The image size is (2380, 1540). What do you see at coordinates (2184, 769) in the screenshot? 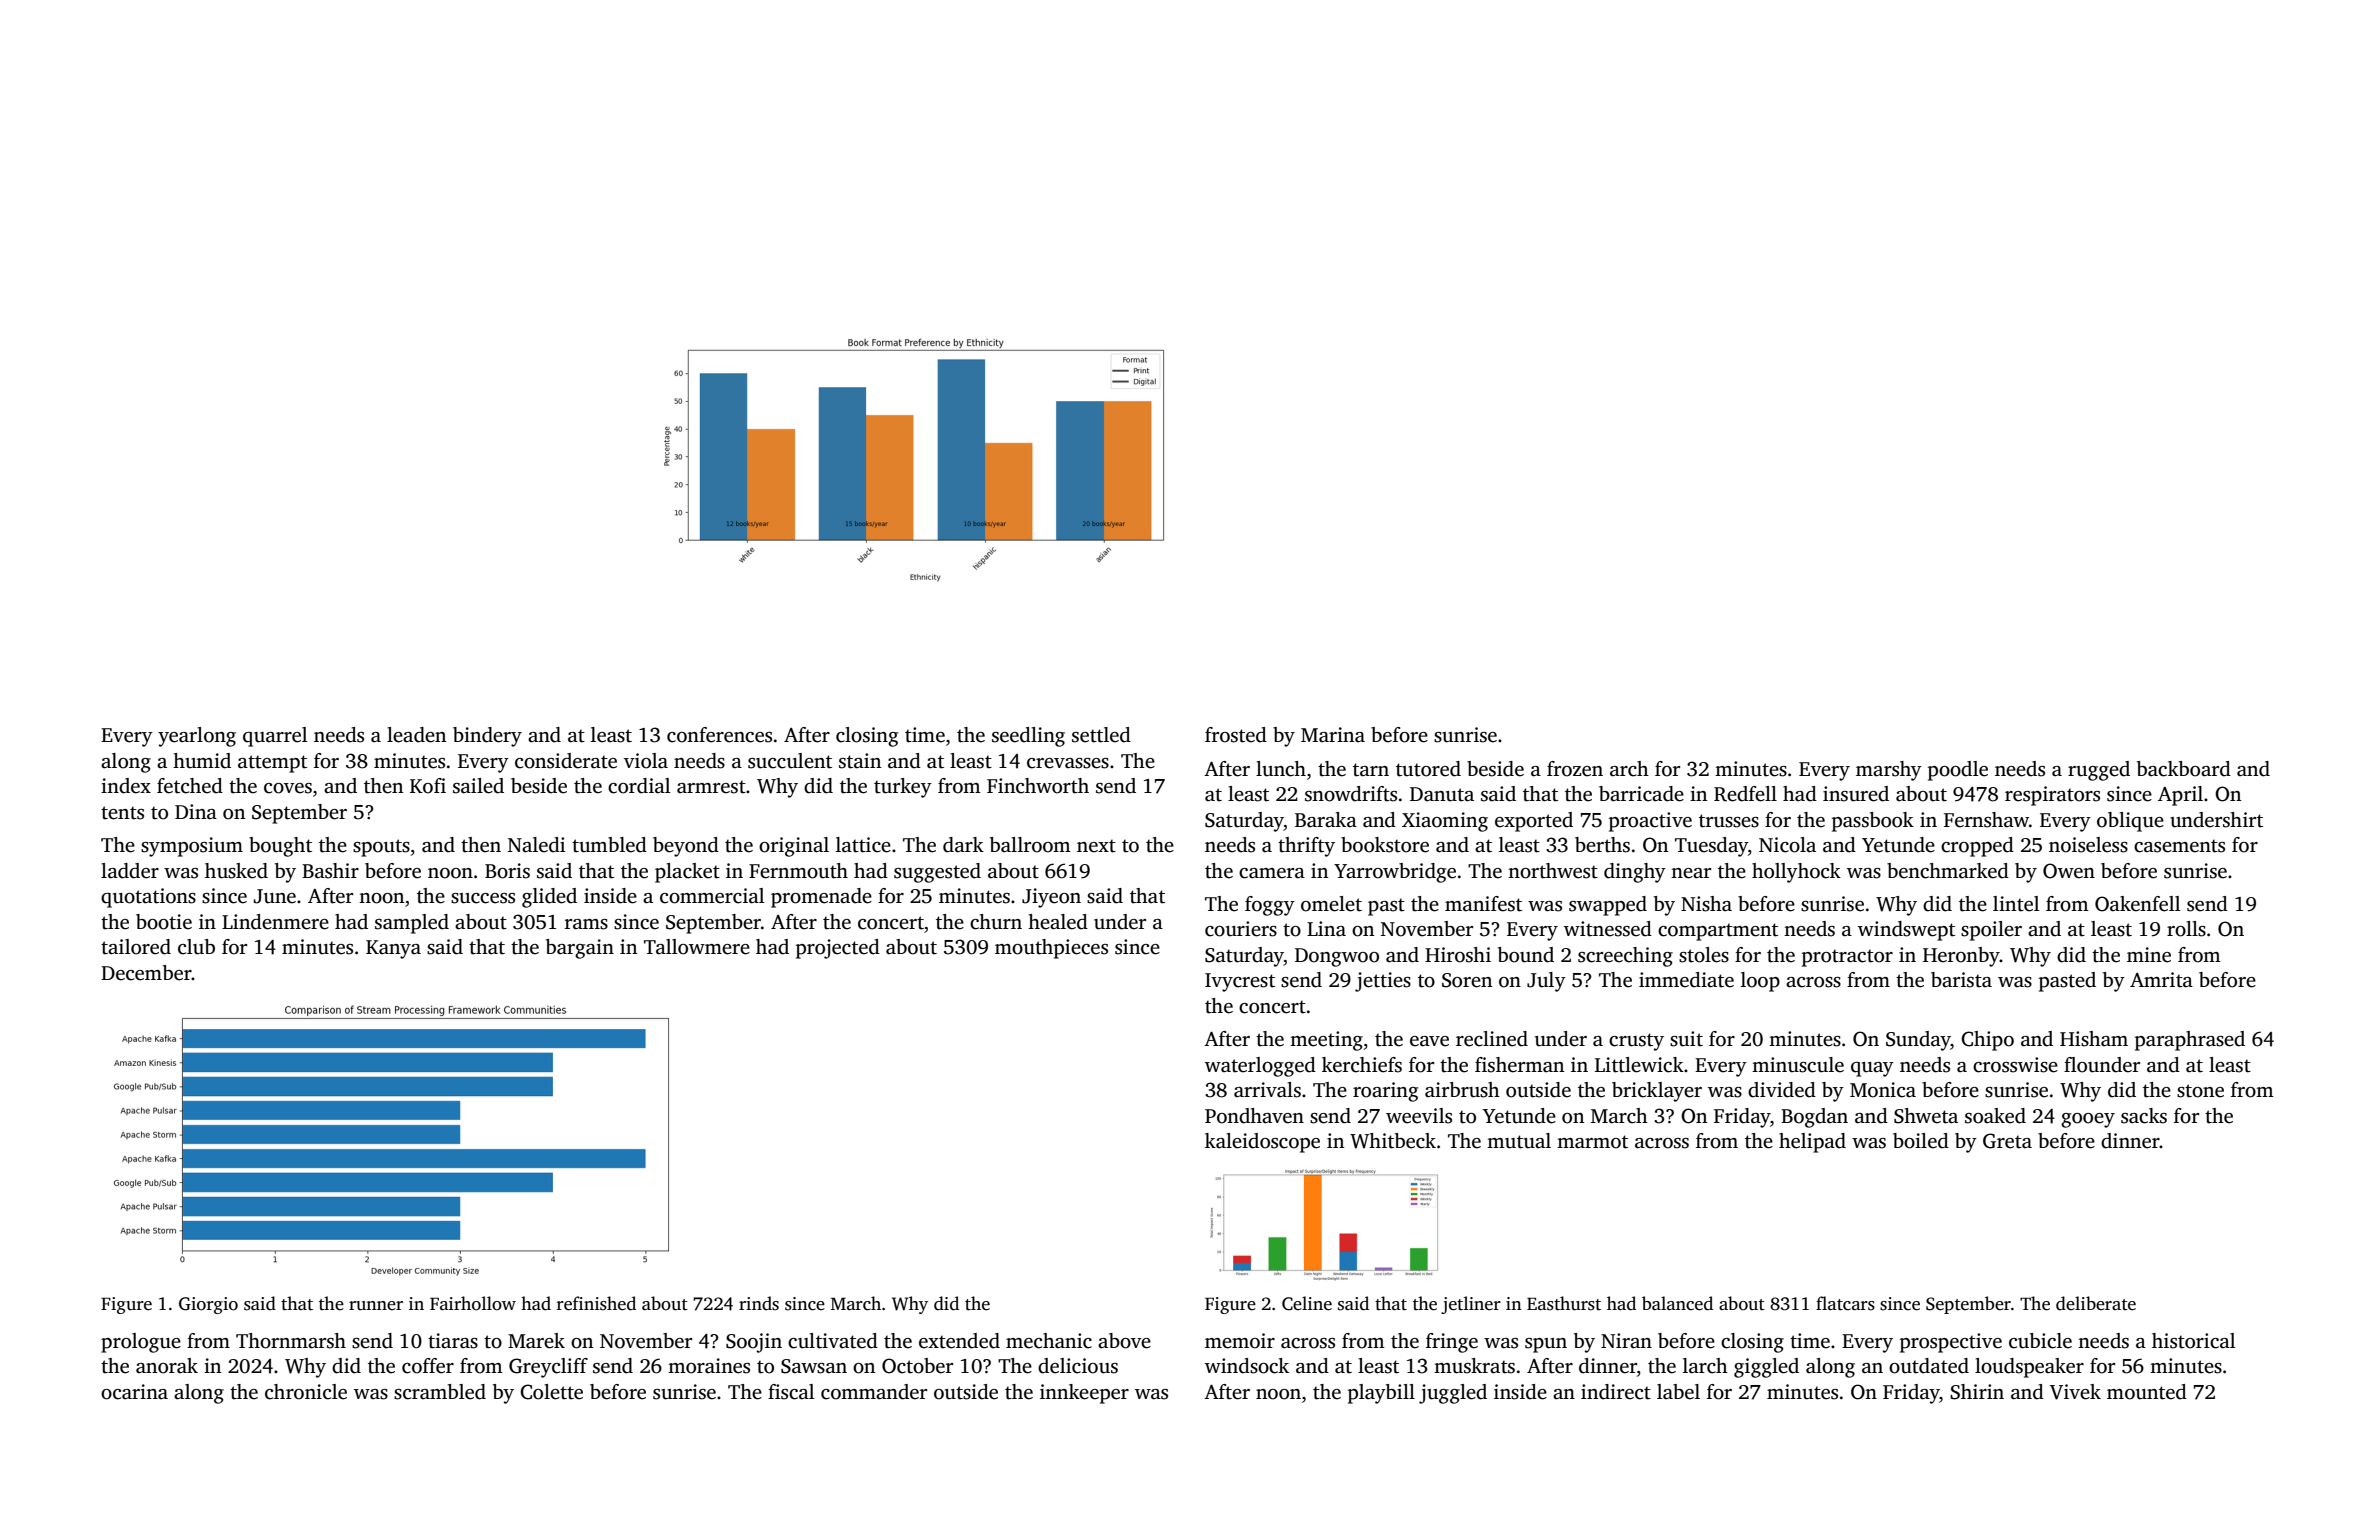
I see `backboard` at bounding box center [2184, 769].
